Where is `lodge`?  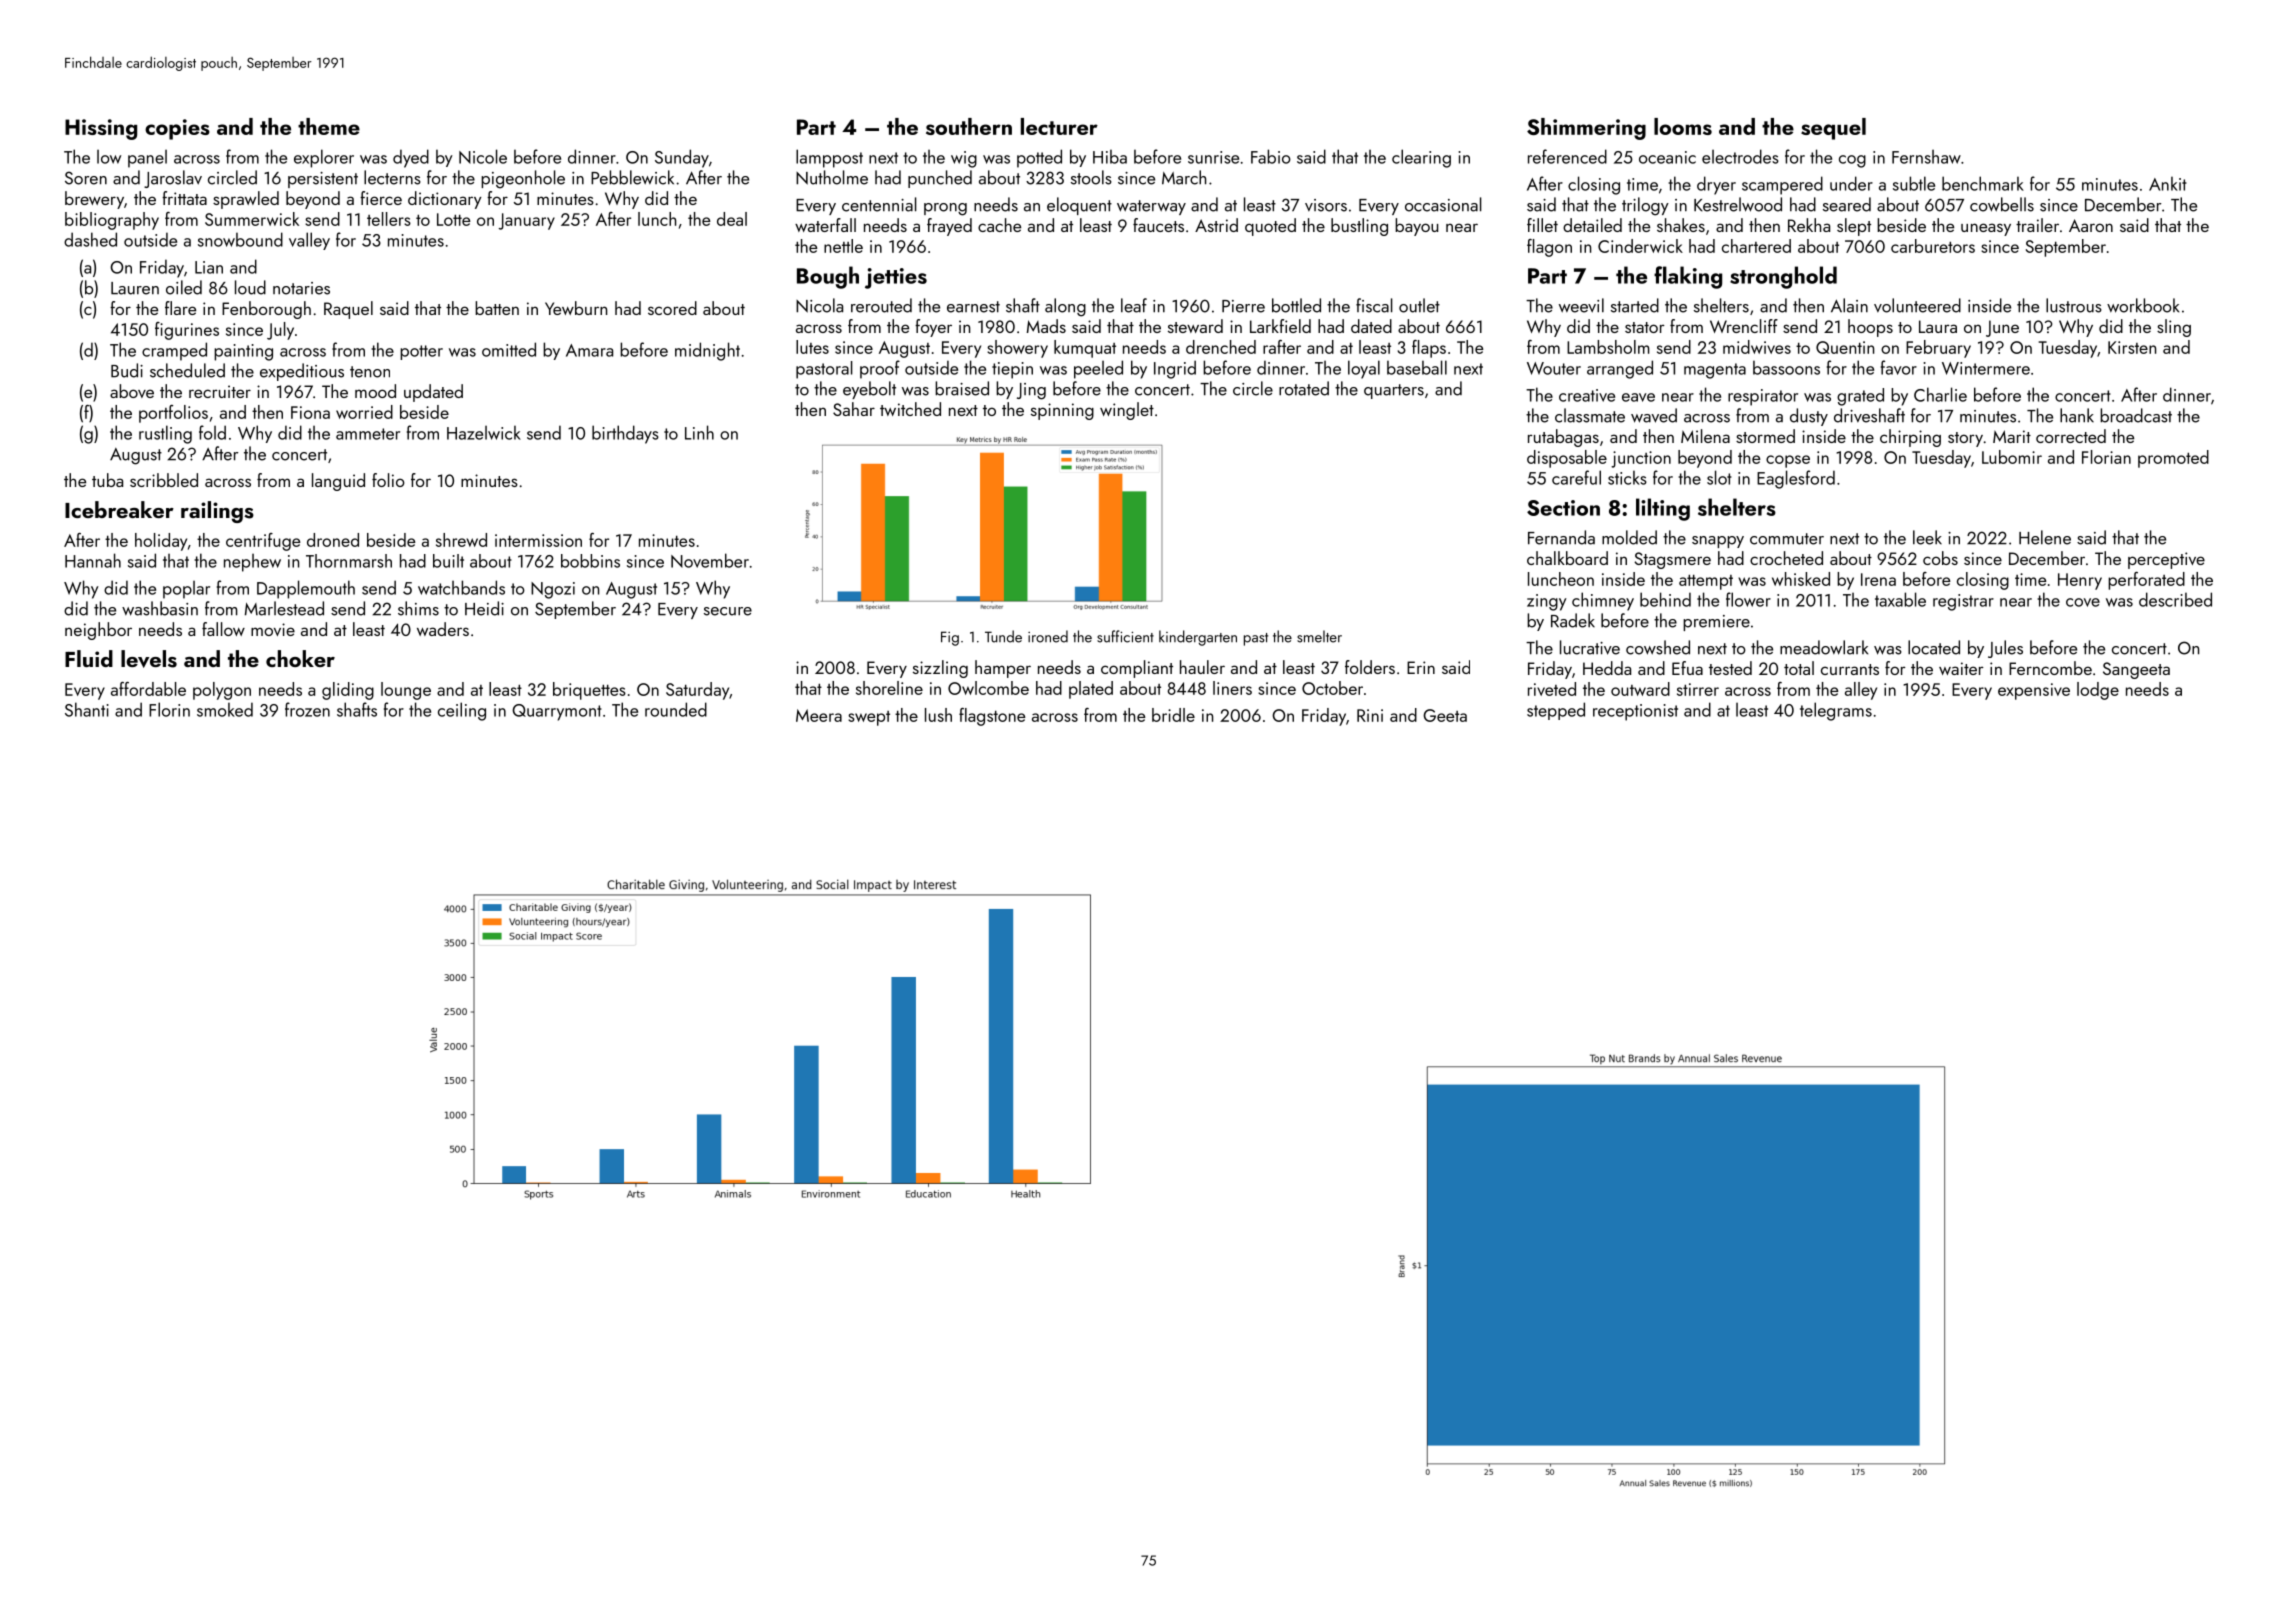
lodge is located at coordinates (2098, 691).
